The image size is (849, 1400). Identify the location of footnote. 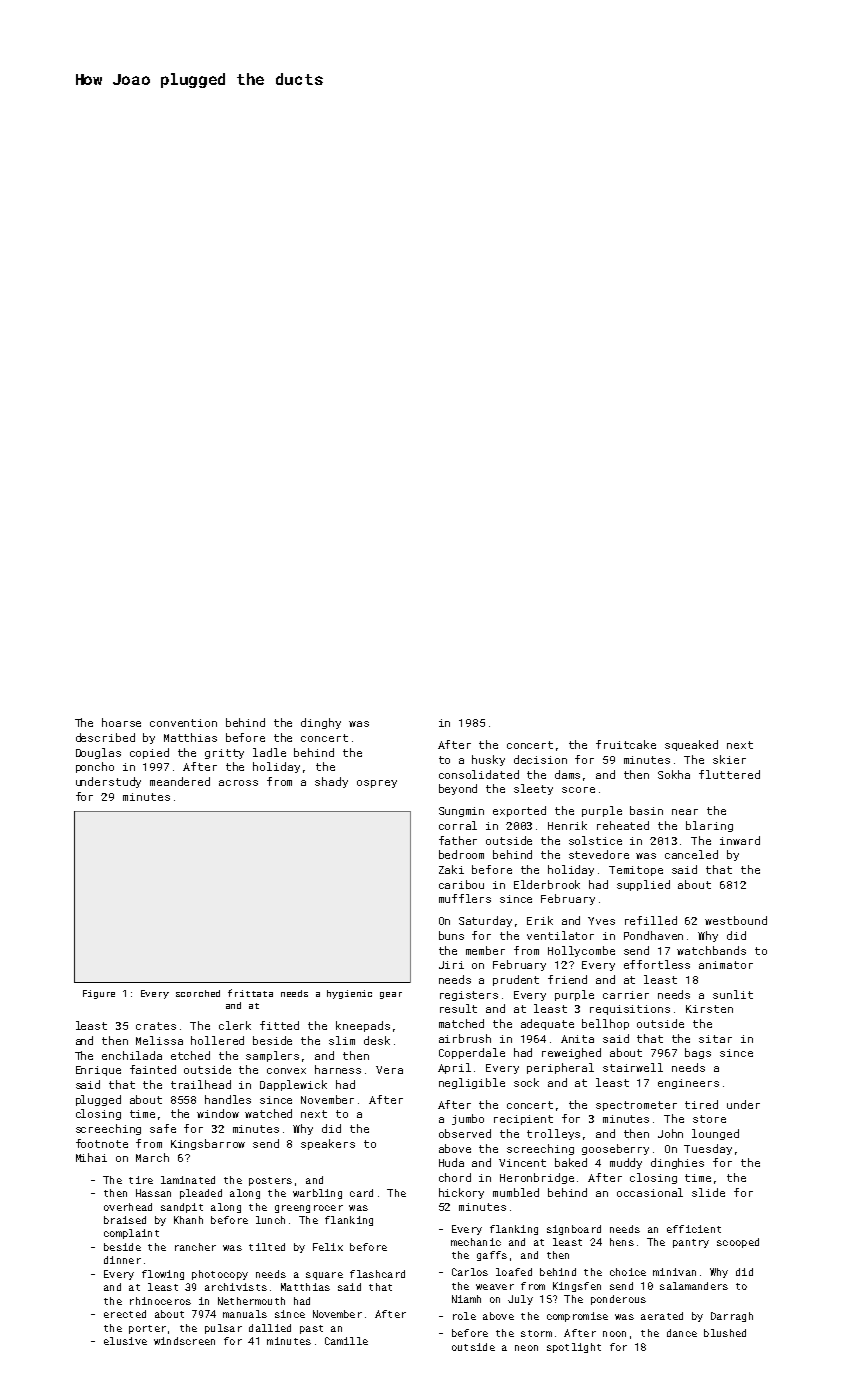
(102, 1143).
